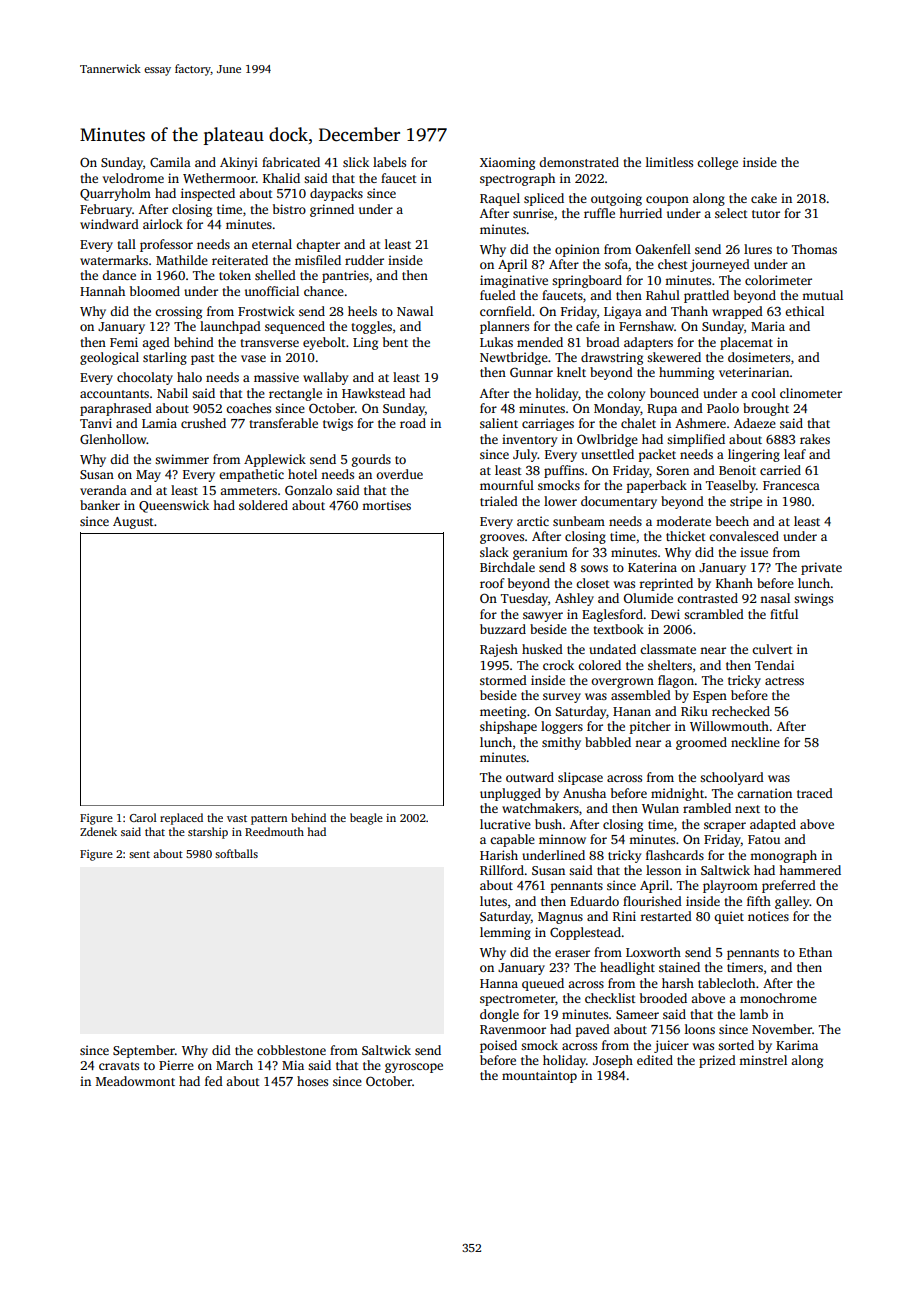 The image size is (924, 1308). I want to click on rakes, so click(815, 439).
